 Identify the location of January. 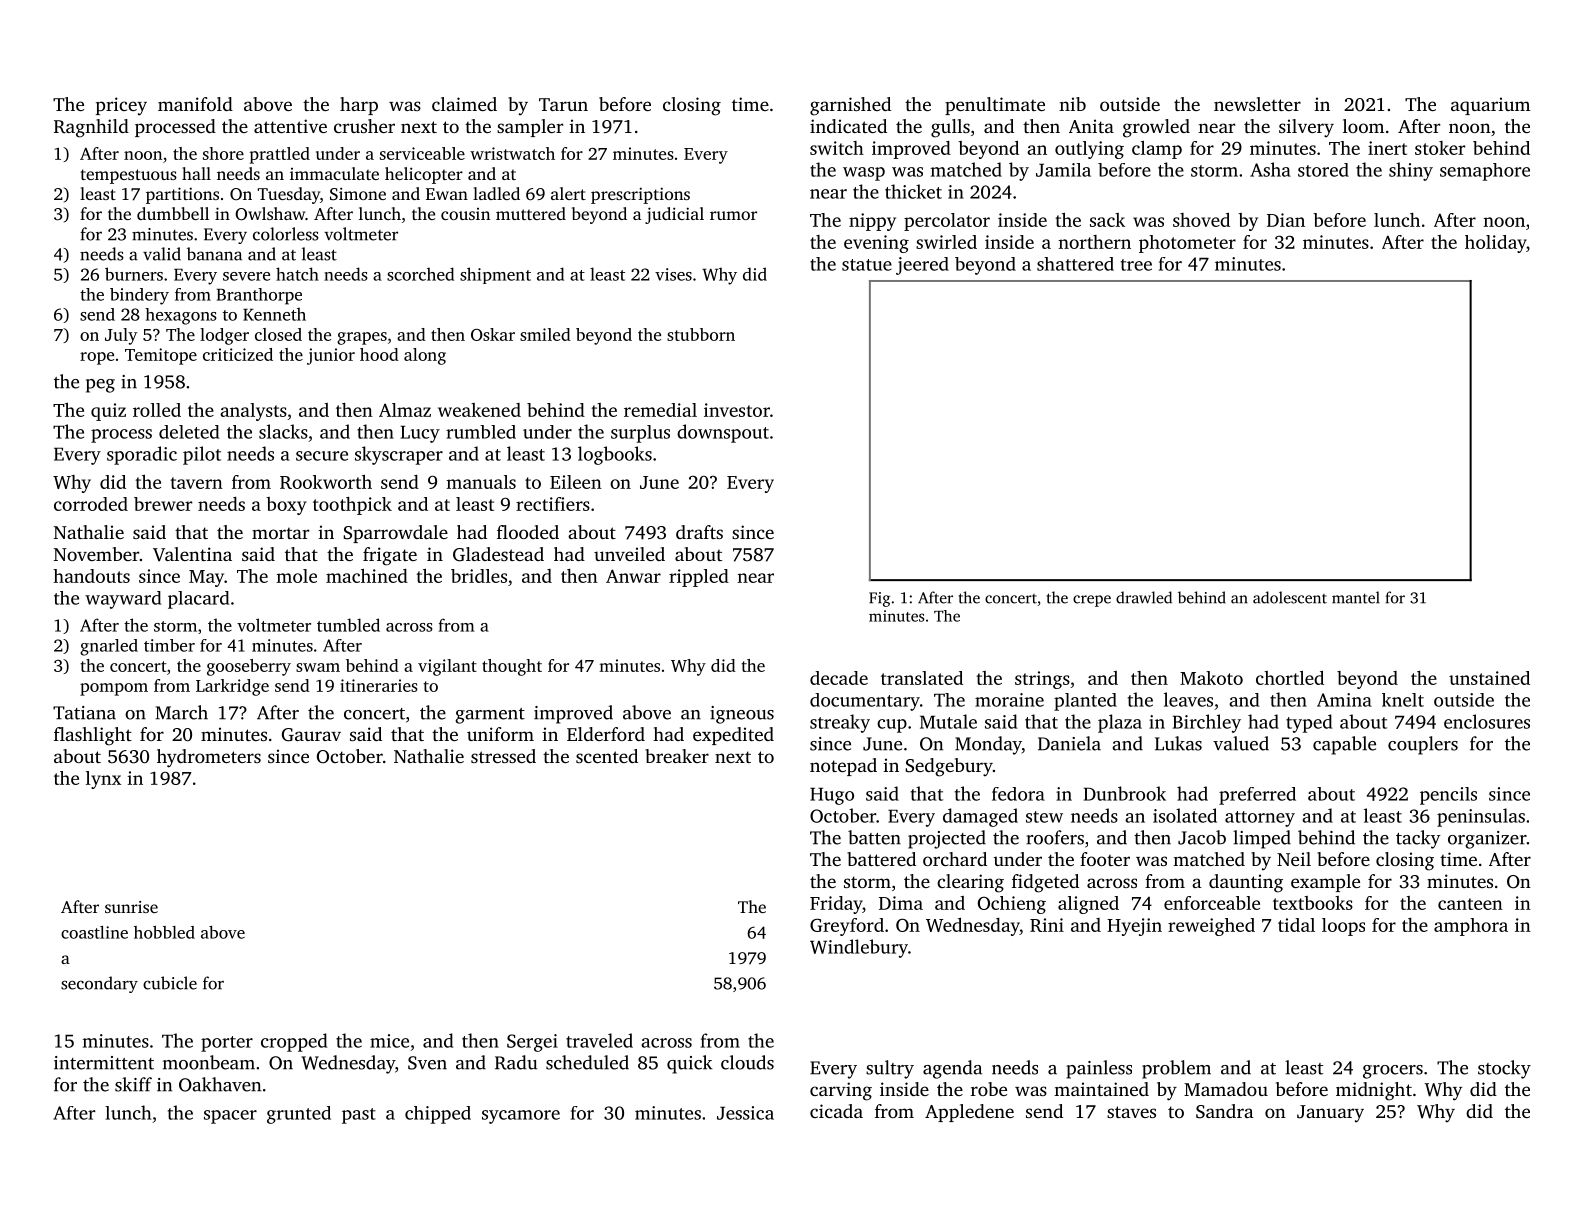
(1330, 1114).
